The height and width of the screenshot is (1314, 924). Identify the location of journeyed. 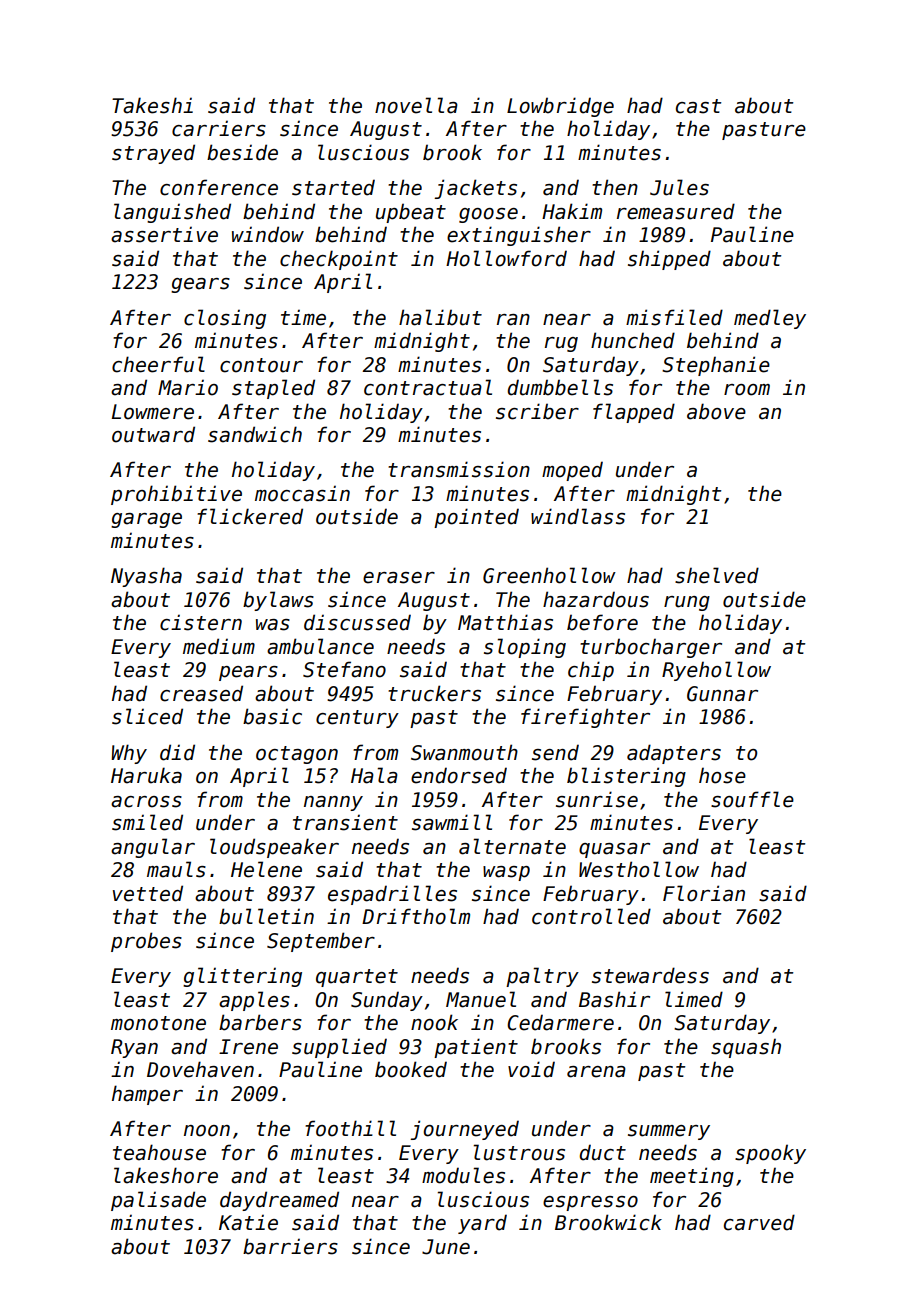
(464, 1130).
